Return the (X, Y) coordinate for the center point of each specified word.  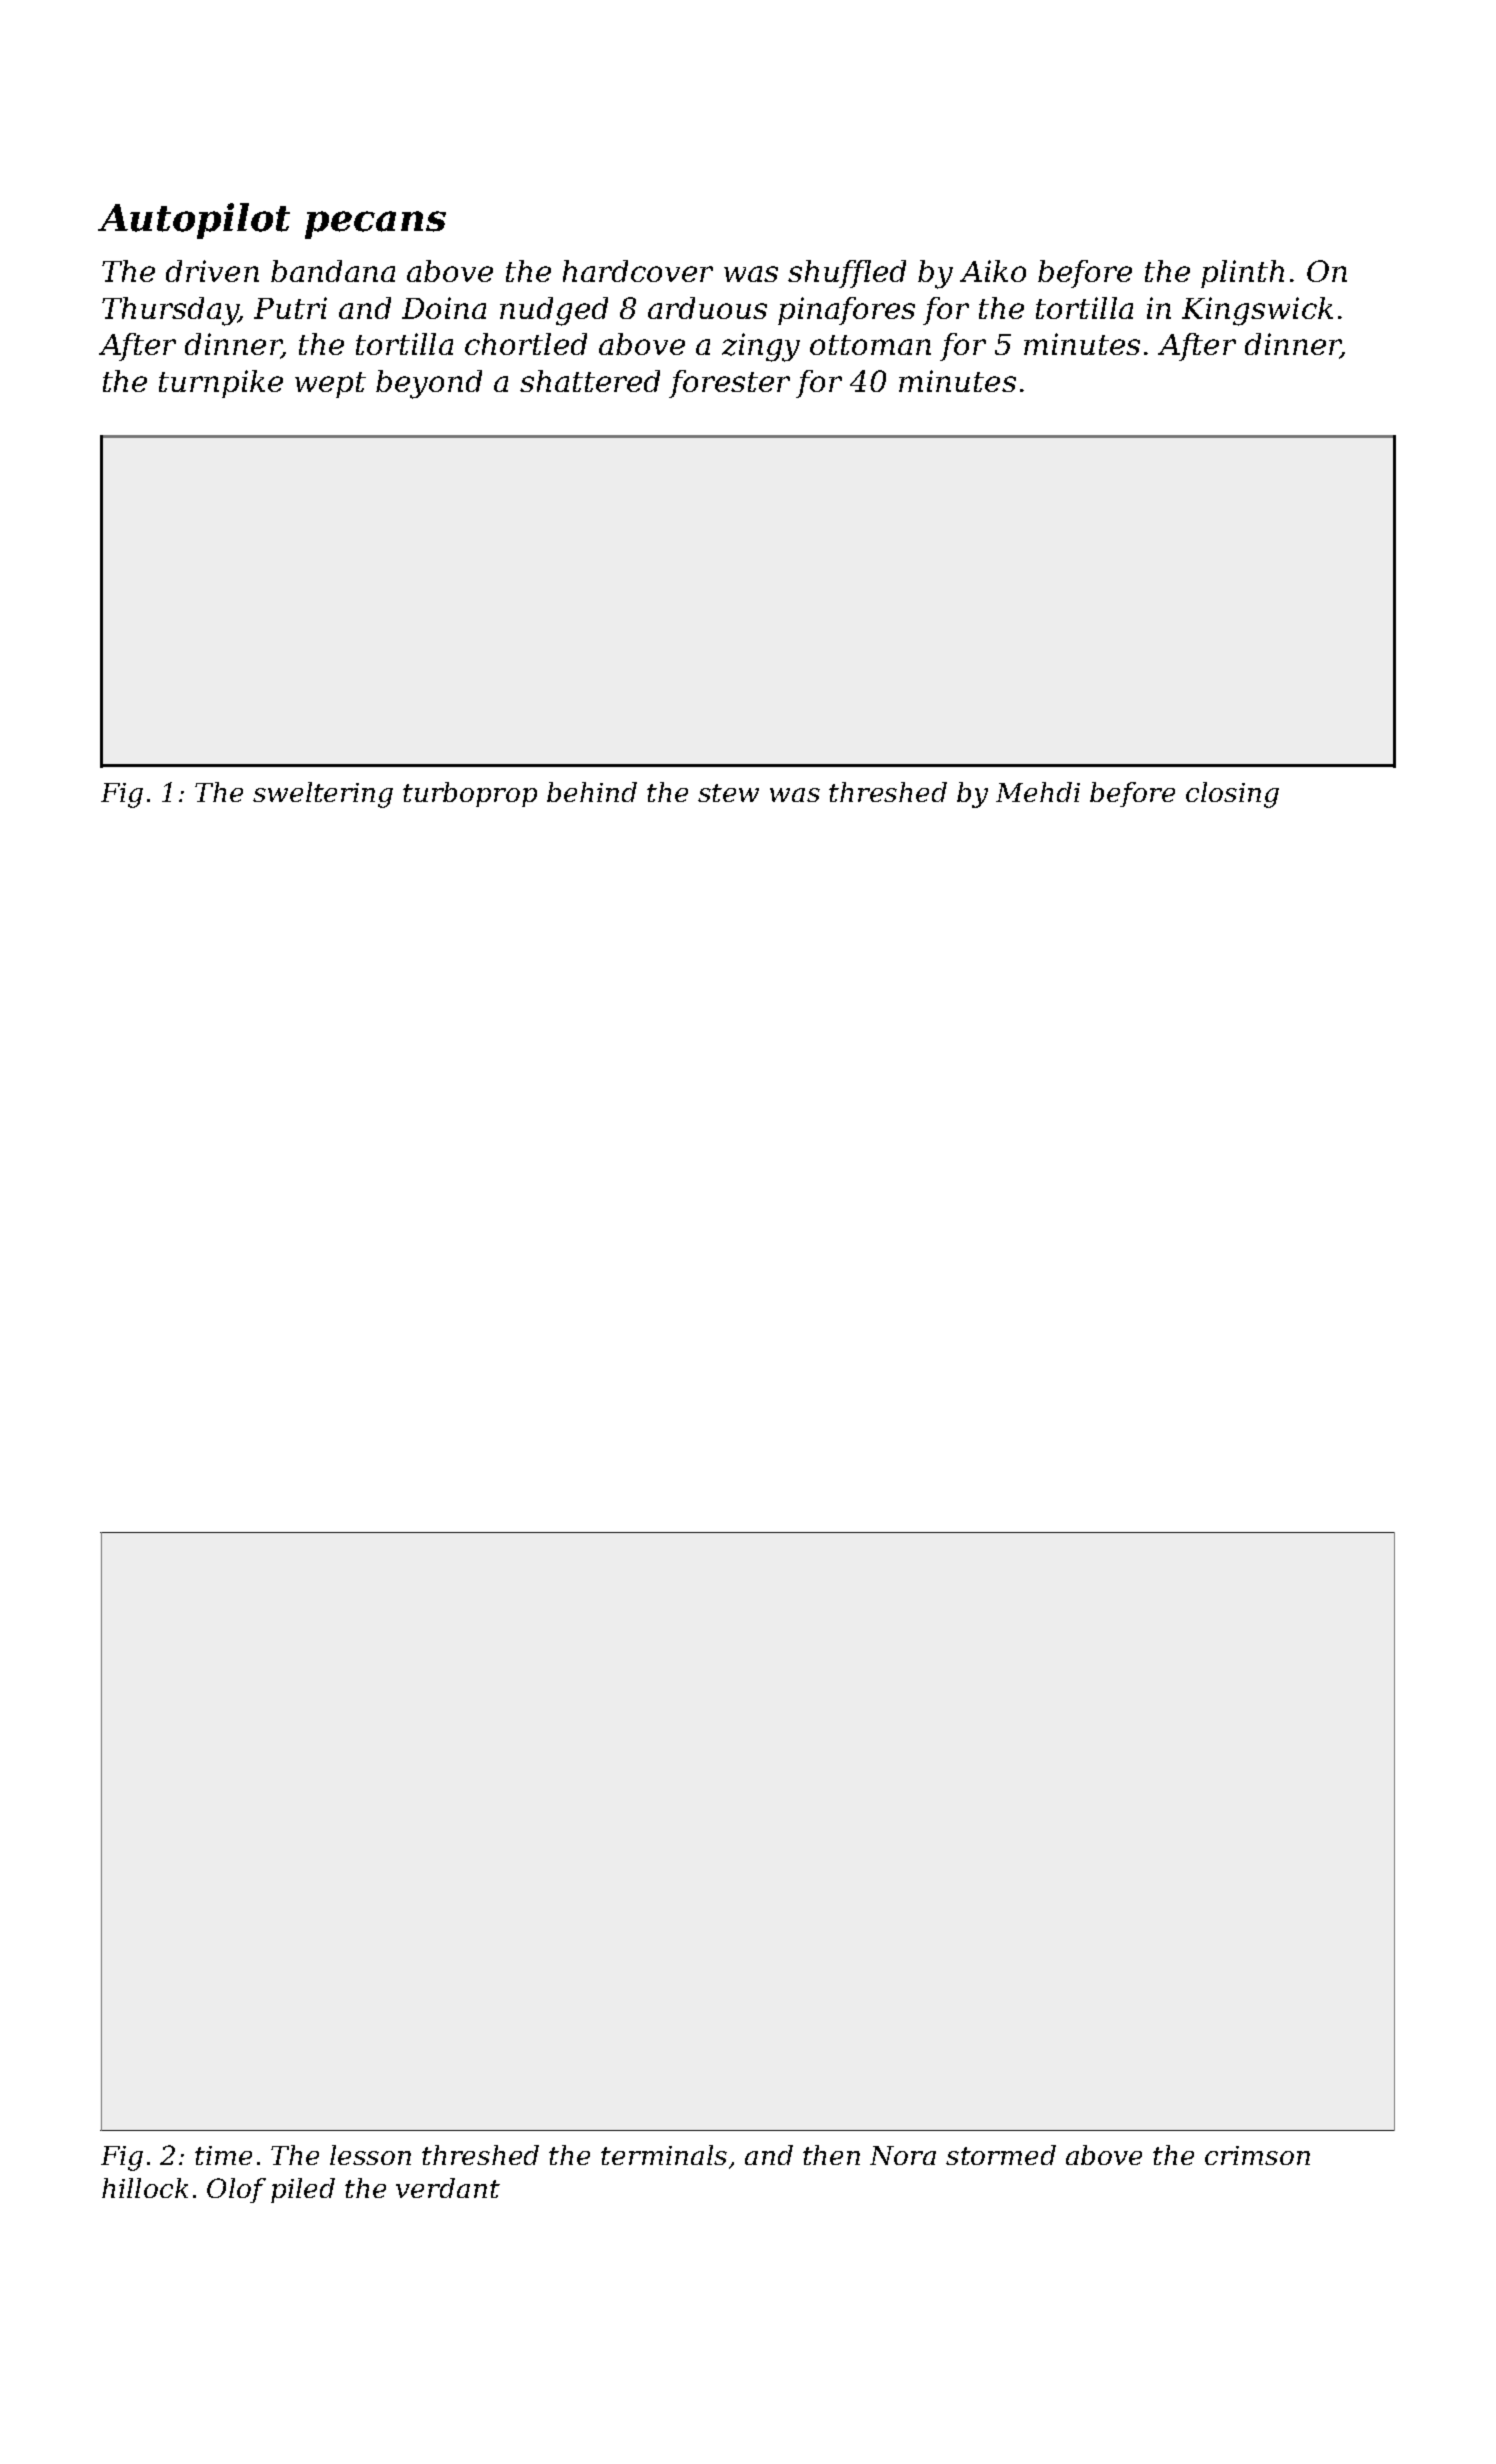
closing (1232, 795)
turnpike (221, 384)
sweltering (323, 795)
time (223, 2155)
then (831, 2155)
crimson (1257, 2155)
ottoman (870, 345)
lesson (370, 2155)
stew (728, 793)
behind (592, 792)
